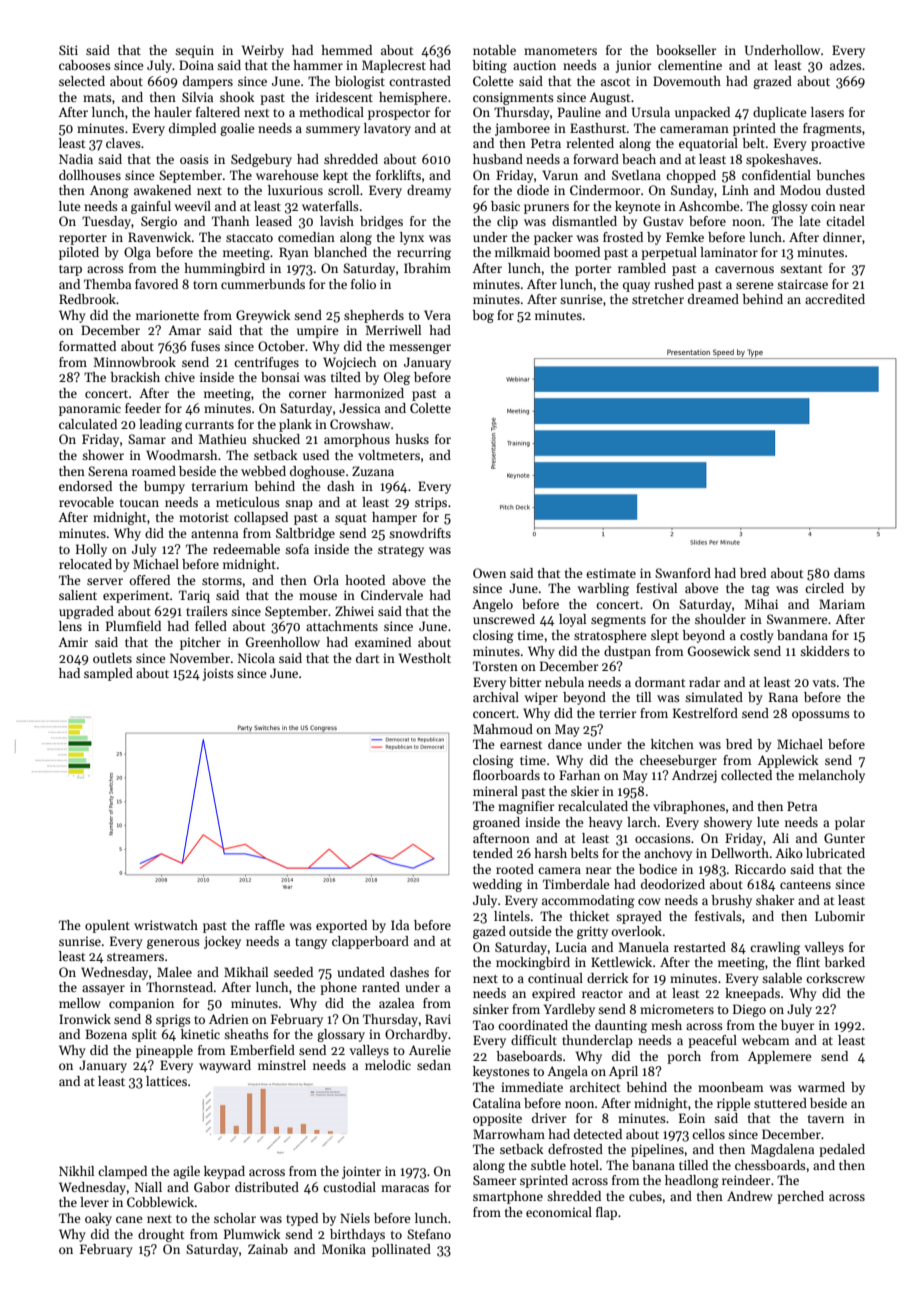  Describe the element at coordinates (842, 604) in the page. I see `Mariam` at that location.
